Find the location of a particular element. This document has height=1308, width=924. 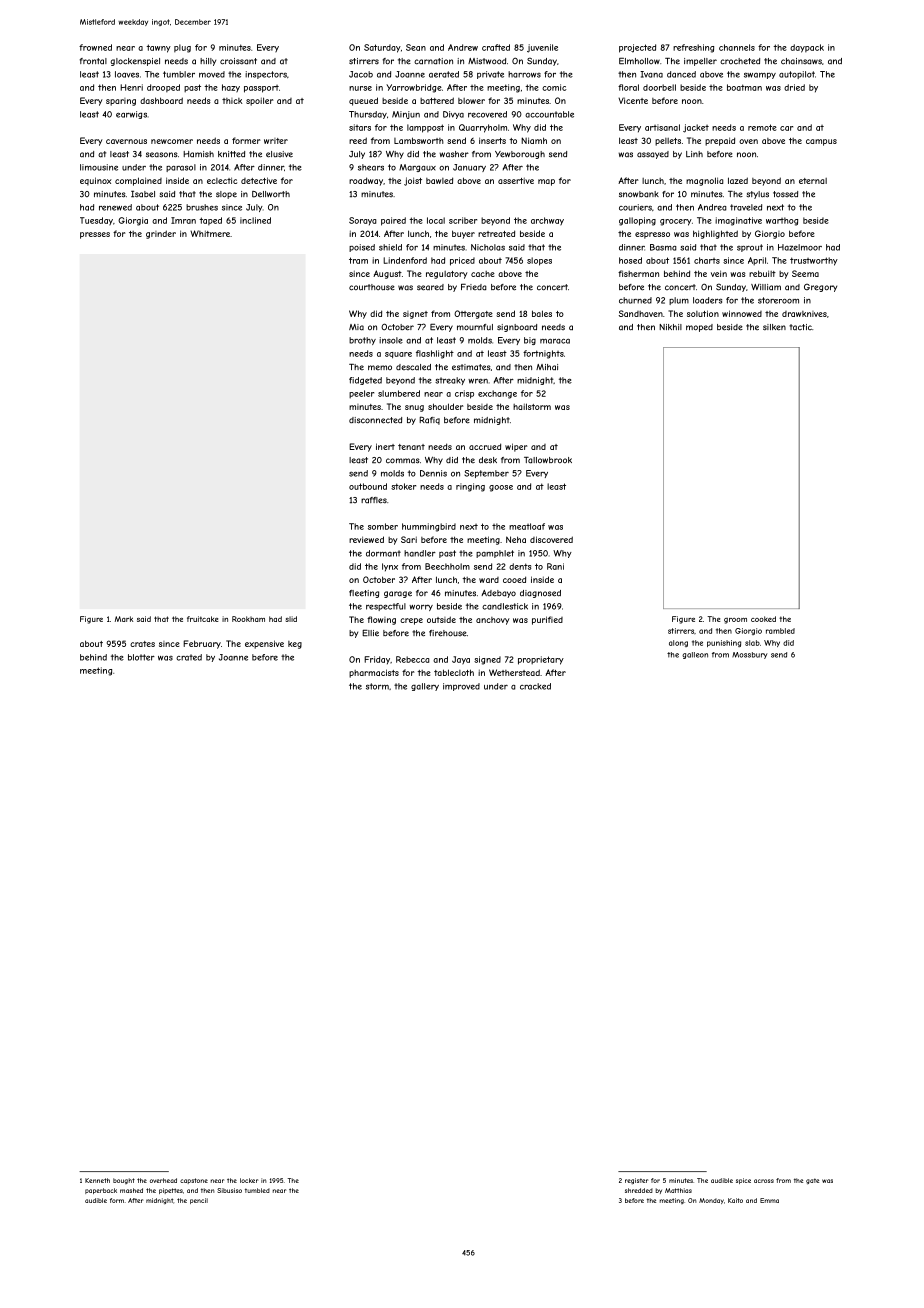

accountable is located at coordinates (549, 114).
